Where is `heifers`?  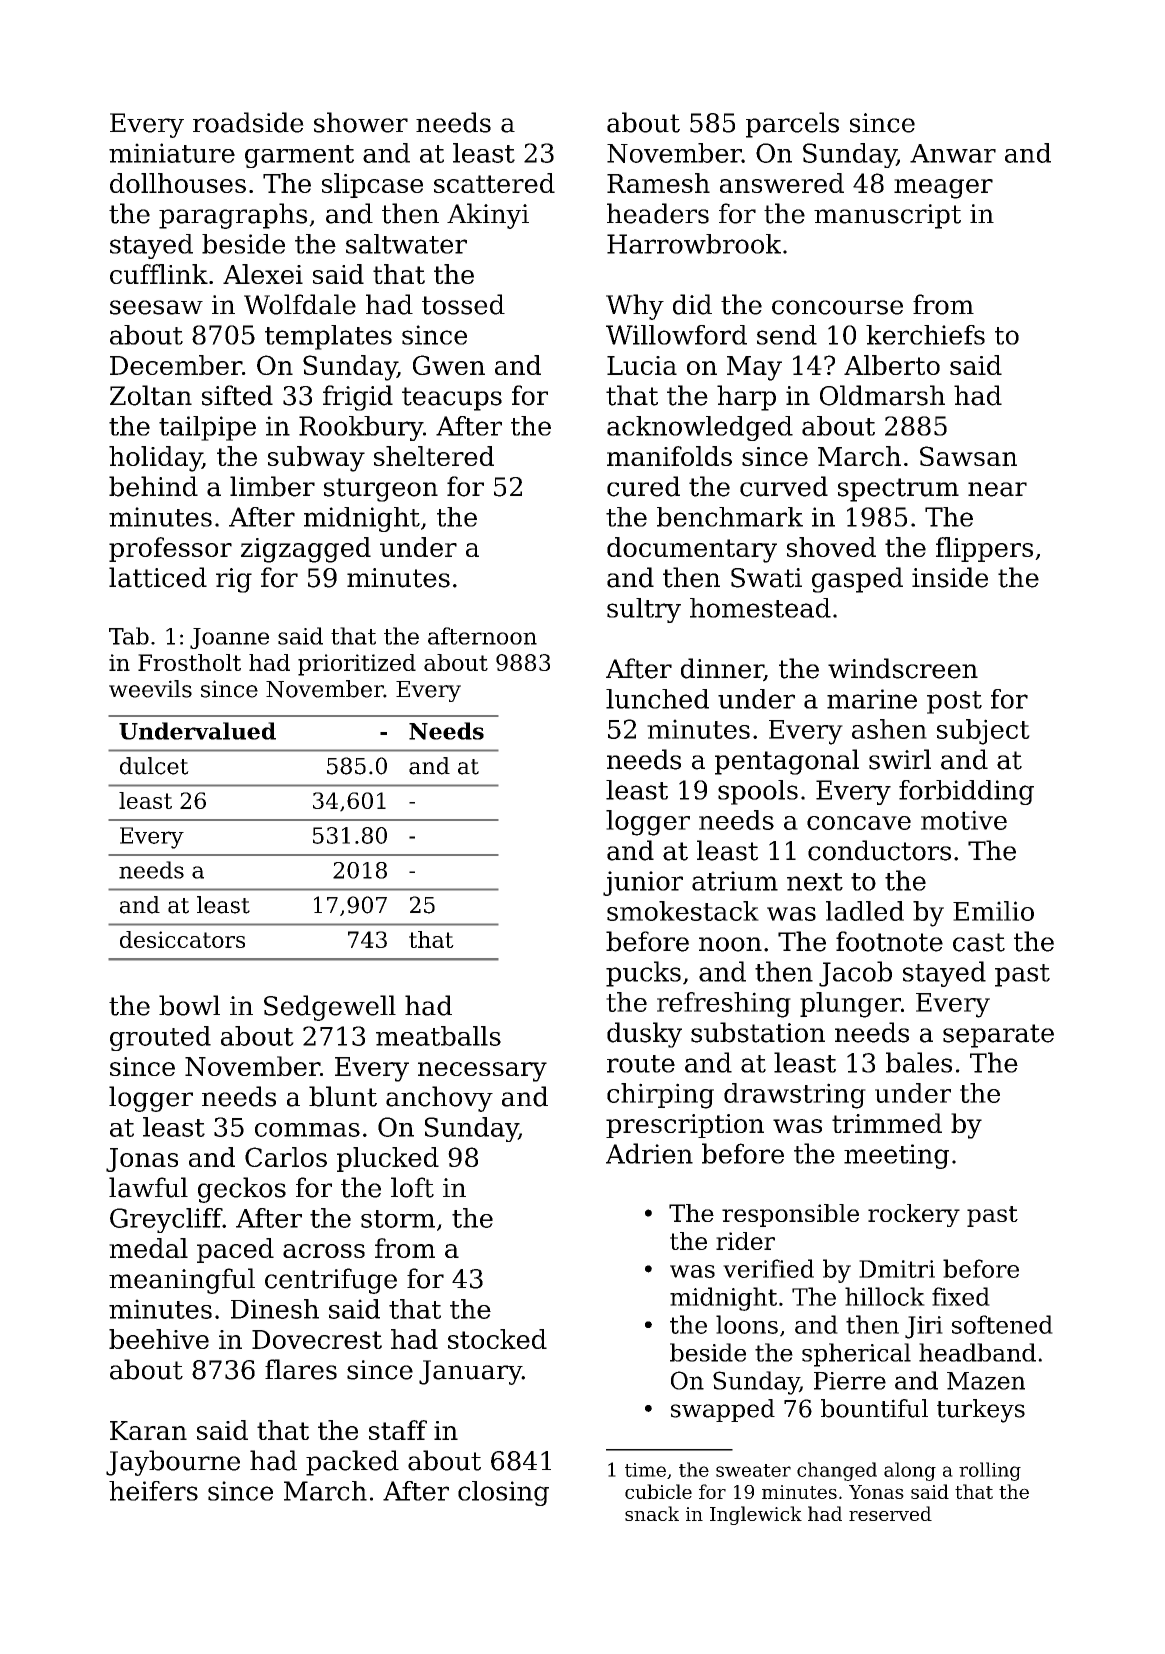
heifers is located at coordinates (153, 1491).
